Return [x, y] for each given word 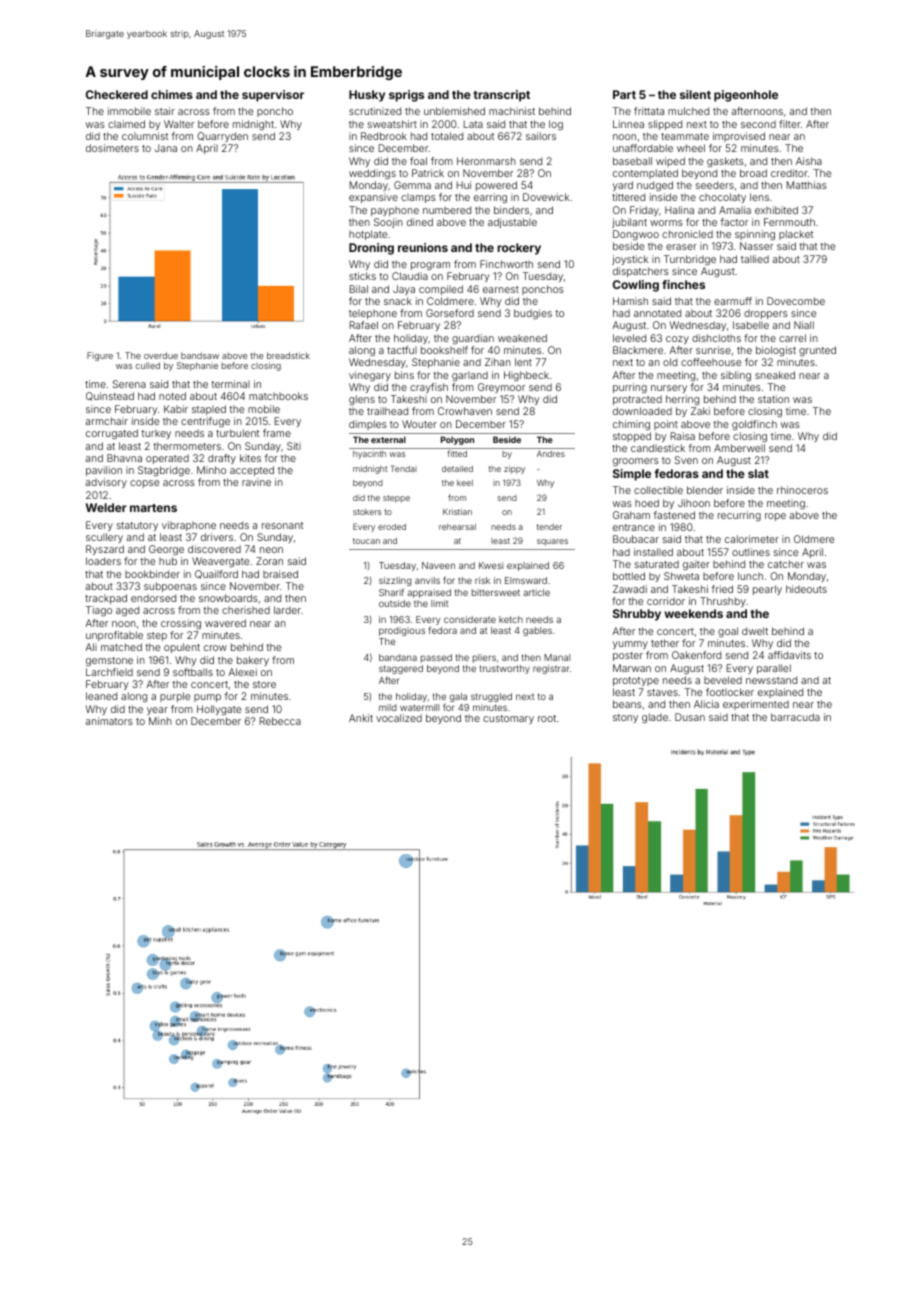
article [536, 592]
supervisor [273, 96]
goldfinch [754, 425]
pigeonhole [746, 96]
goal [728, 632]
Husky [367, 96]
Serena [129, 384]
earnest [501, 289]
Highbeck [526, 376]
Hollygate [219, 710]
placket [796, 235]
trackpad [106, 599]
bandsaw [200, 355]
